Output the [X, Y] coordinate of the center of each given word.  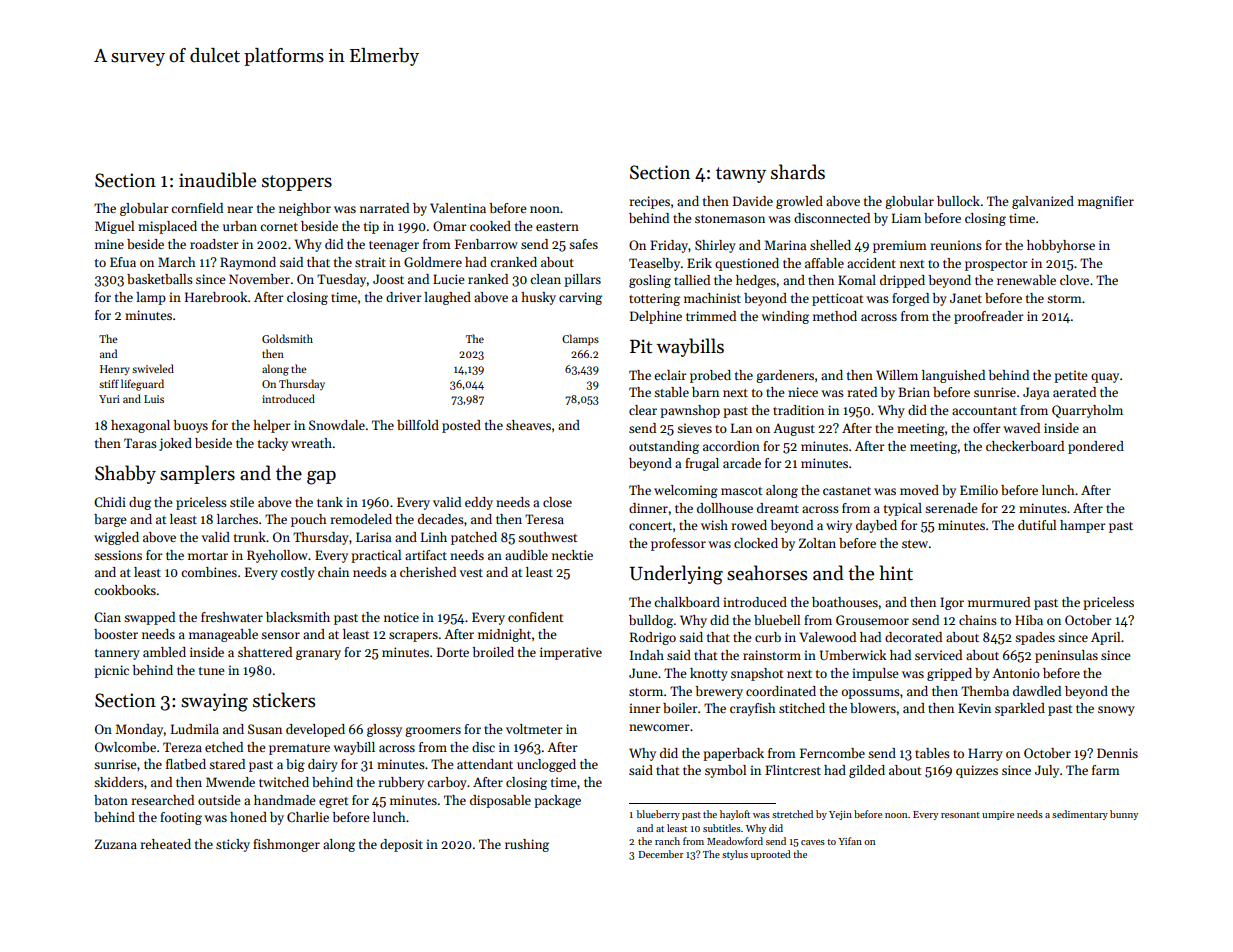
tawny [741, 175]
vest [471, 573]
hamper [1083, 526]
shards [798, 172]
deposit [401, 845]
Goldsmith [287, 338]
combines [209, 572]
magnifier [1106, 202]
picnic [111, 671]
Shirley [715, 246]
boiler [680, 708]
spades [1035, 638]
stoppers [297, 183]
